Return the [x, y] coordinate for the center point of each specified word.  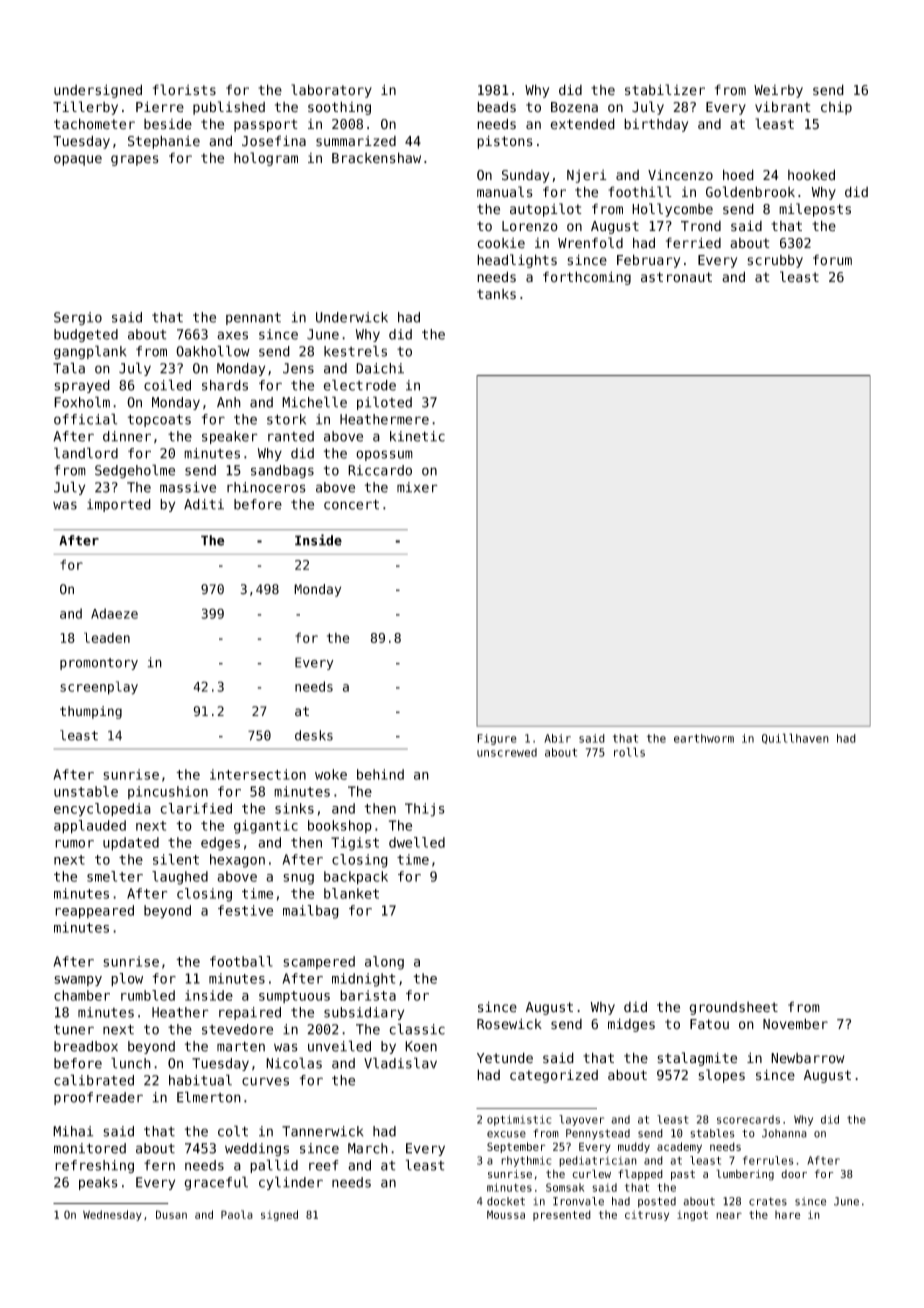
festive [245, 910]
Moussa [506, 1215]
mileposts [815, 210]
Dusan [171, 1214]
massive [188, 487]
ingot [692, 1215]
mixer [417, 487]
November [795, 1024]
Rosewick [509, 1024]
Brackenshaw [376, 158]
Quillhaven [795, 738]
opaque [78, 160]
